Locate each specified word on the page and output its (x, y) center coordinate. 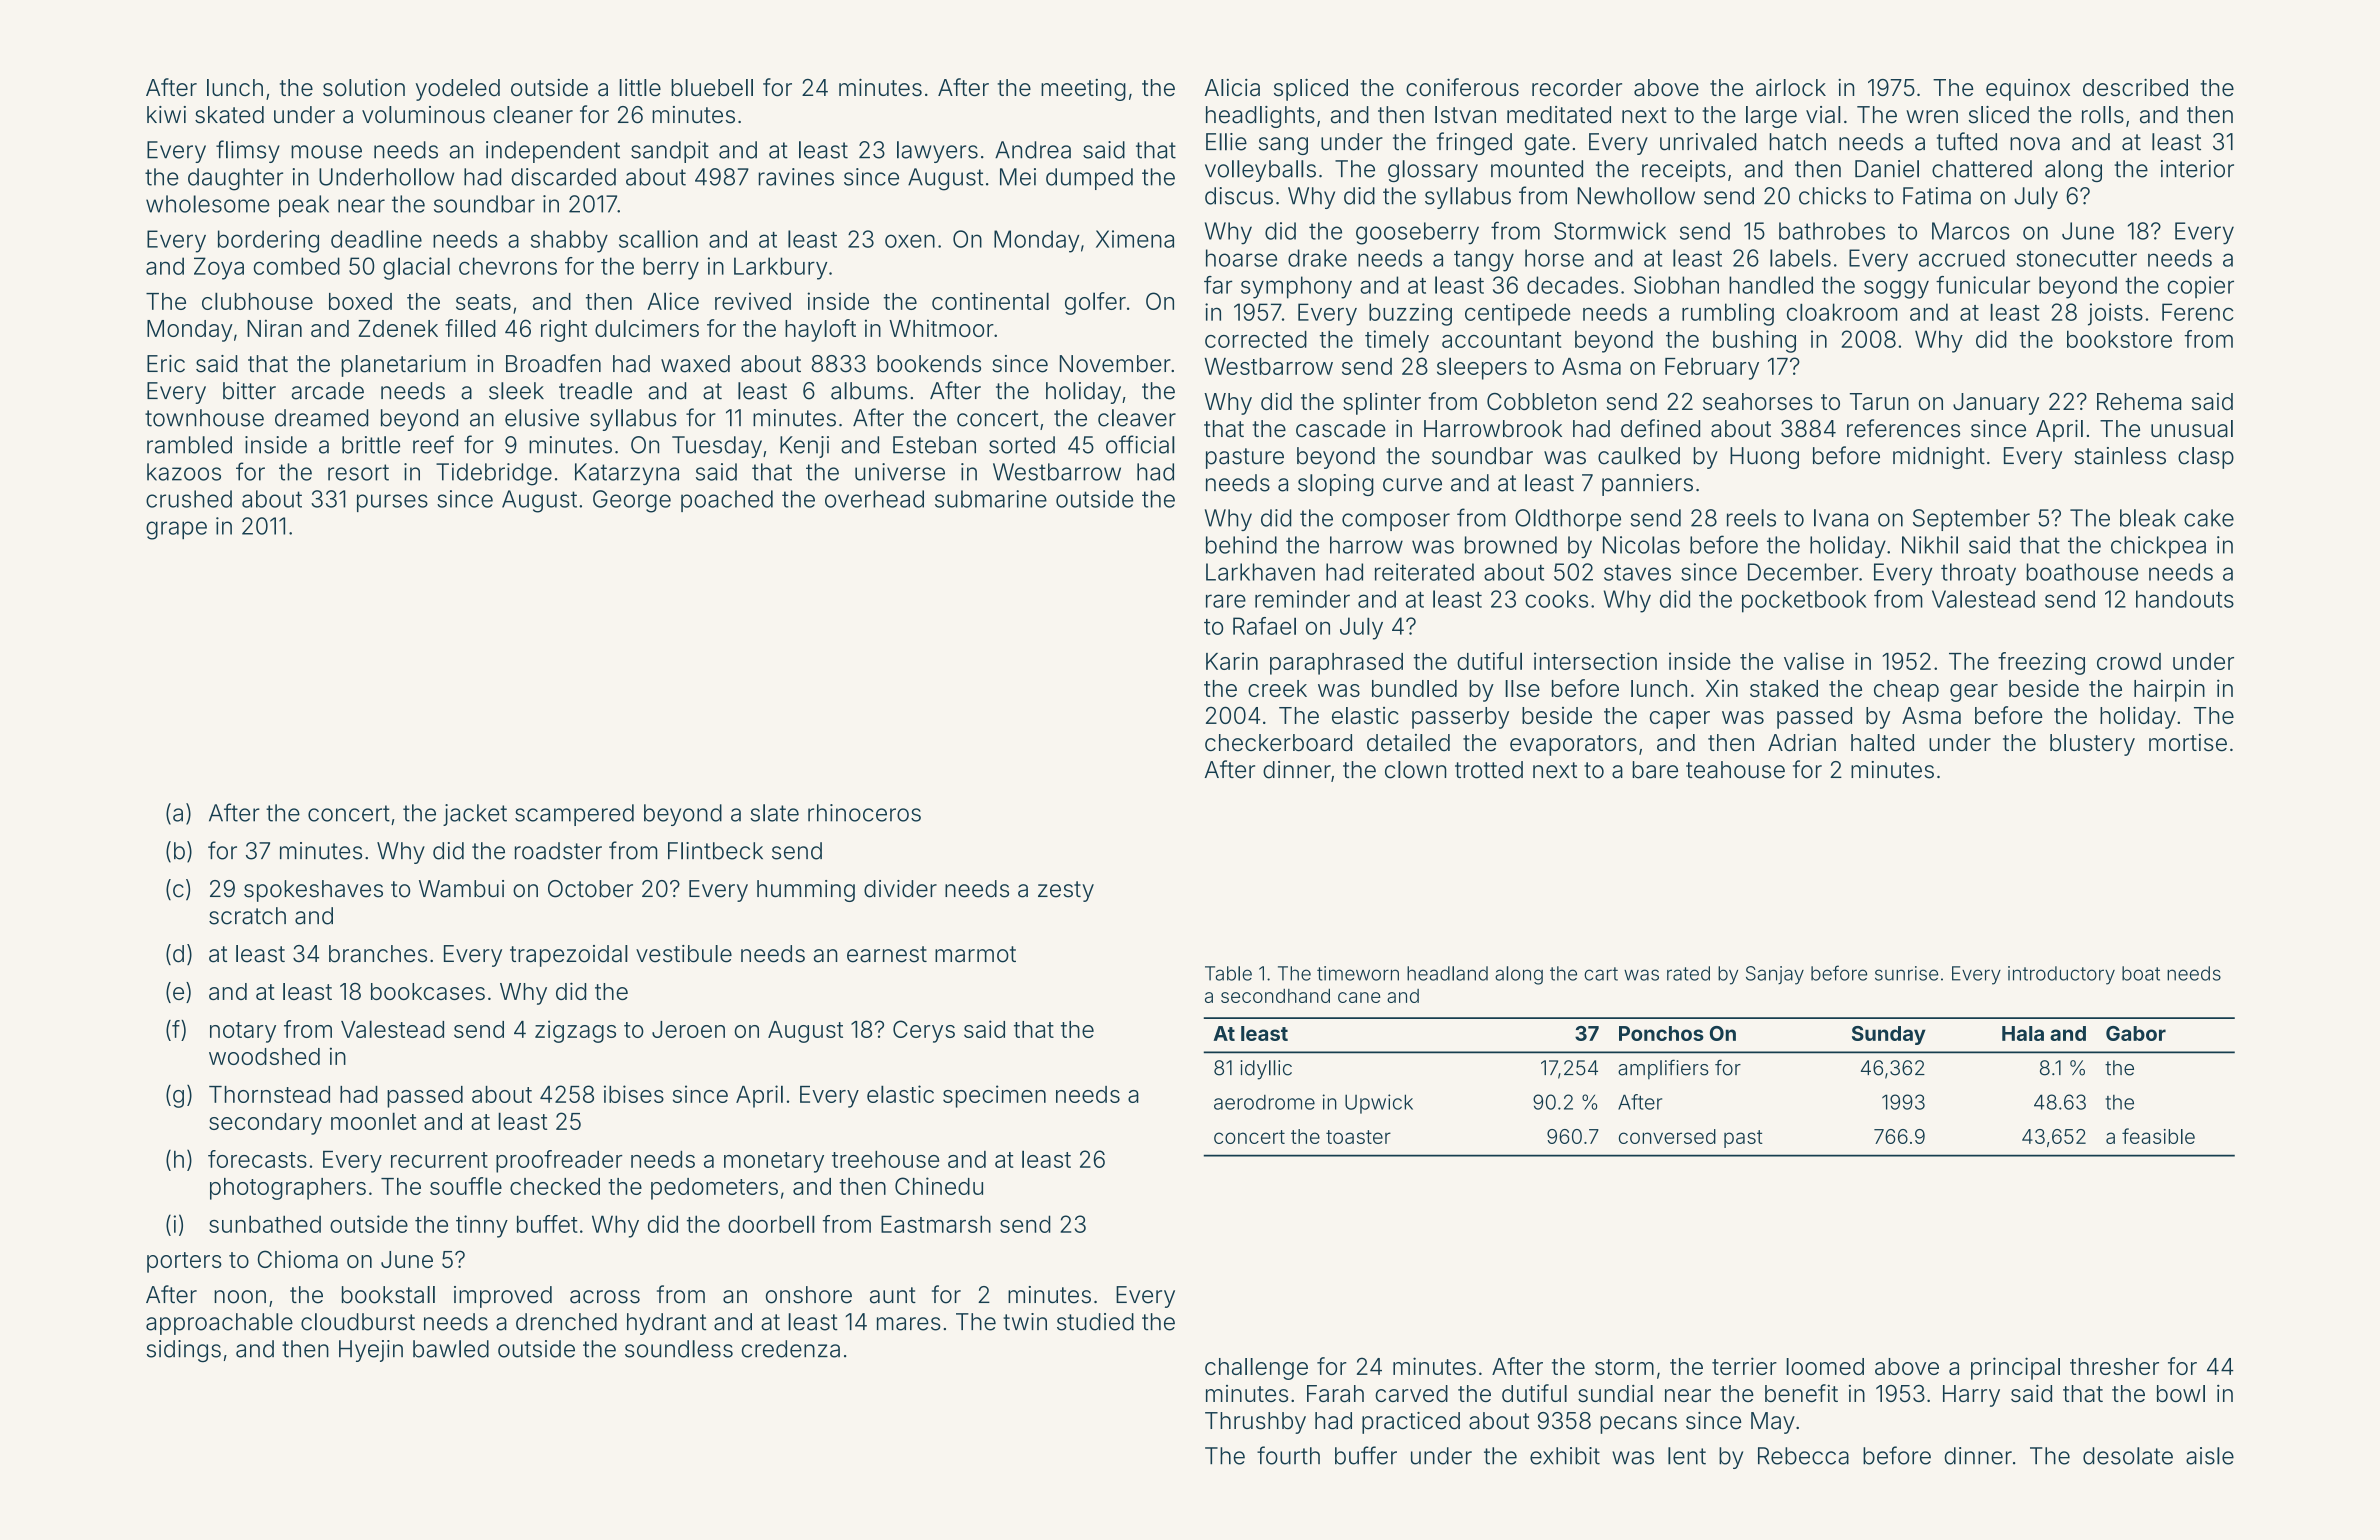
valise (1814, 661)
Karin (1232, 661)
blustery (2092, 745)
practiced (1411, 1423)
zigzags (575, 1031)
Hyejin (371, 1351)
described (2135, 88)
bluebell (712, 88)
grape (176, 530)
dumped (1089, 179)
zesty (1066, 891)
